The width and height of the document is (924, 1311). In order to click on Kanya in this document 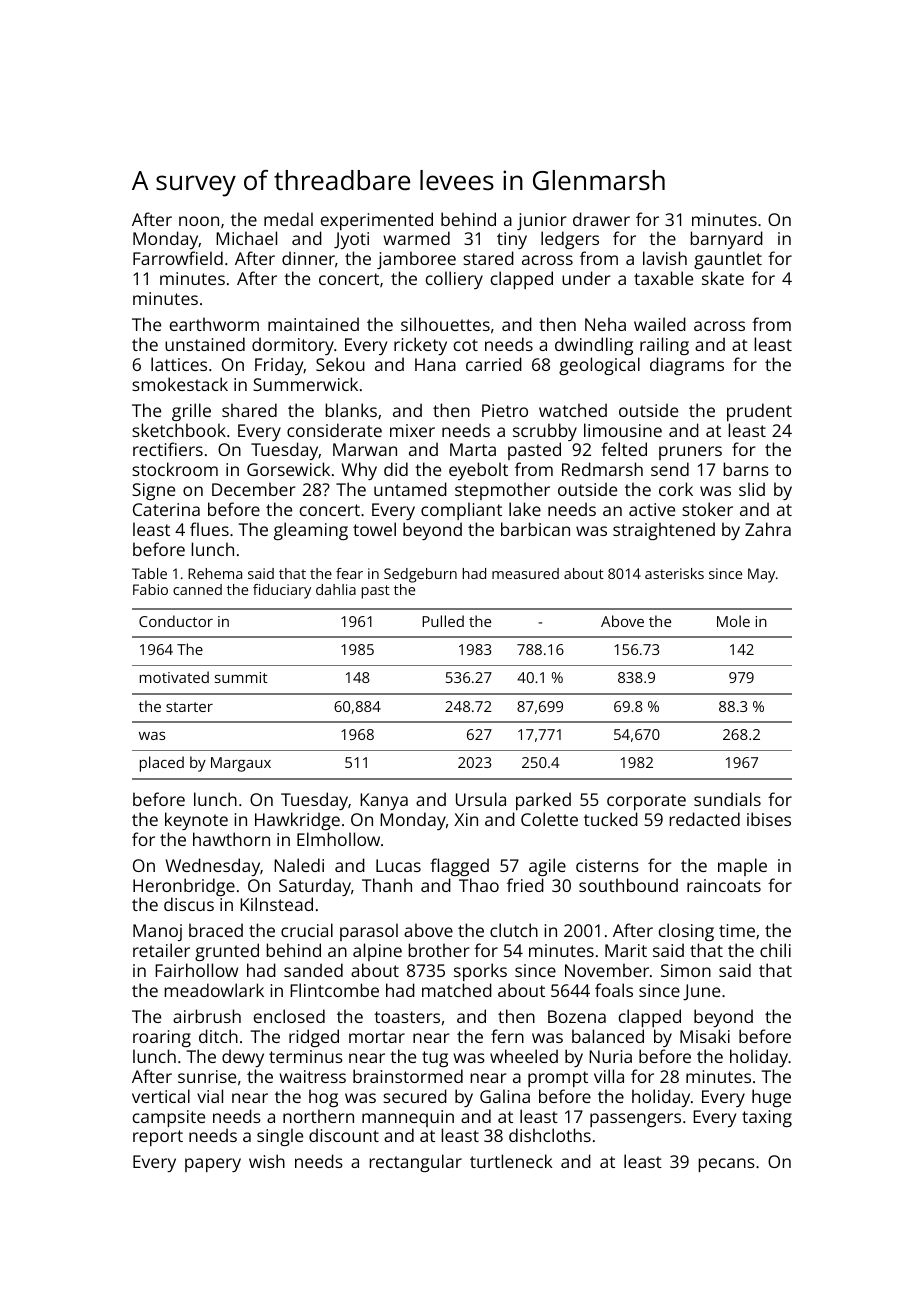, I will do `click(384, 801)`.
